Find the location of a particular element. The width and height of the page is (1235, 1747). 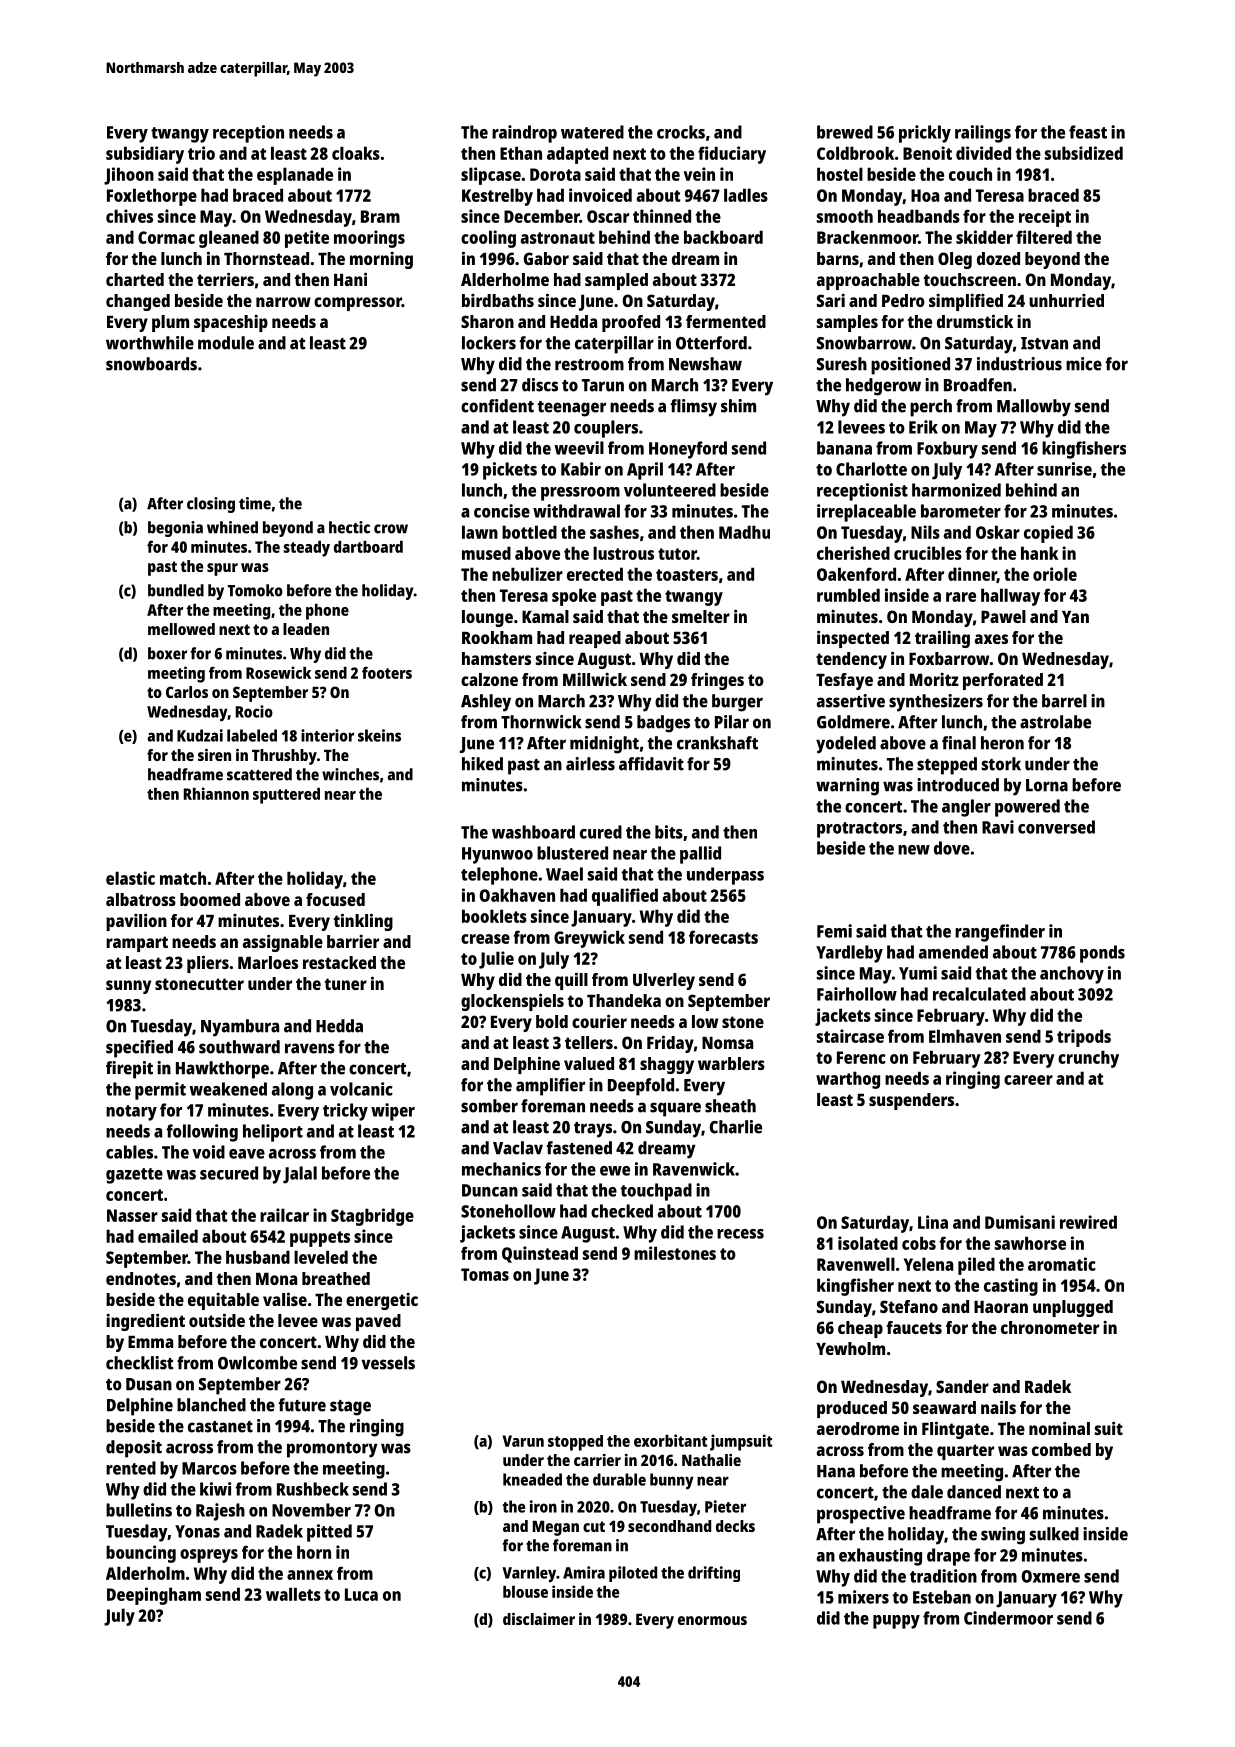

Broadfen is located at coordinates (978, 385).
